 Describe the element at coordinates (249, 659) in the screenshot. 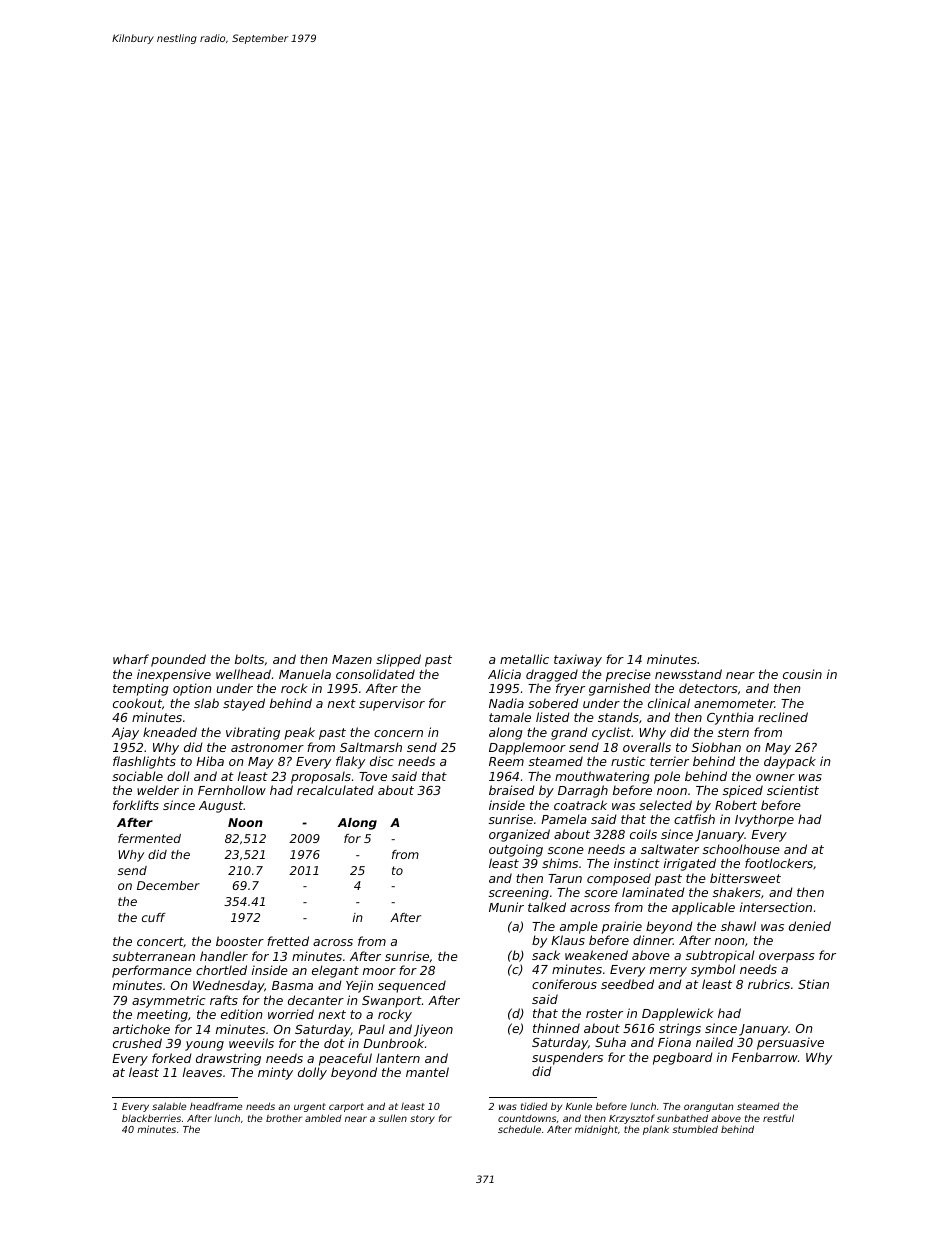

I see `bolts` at that location.
